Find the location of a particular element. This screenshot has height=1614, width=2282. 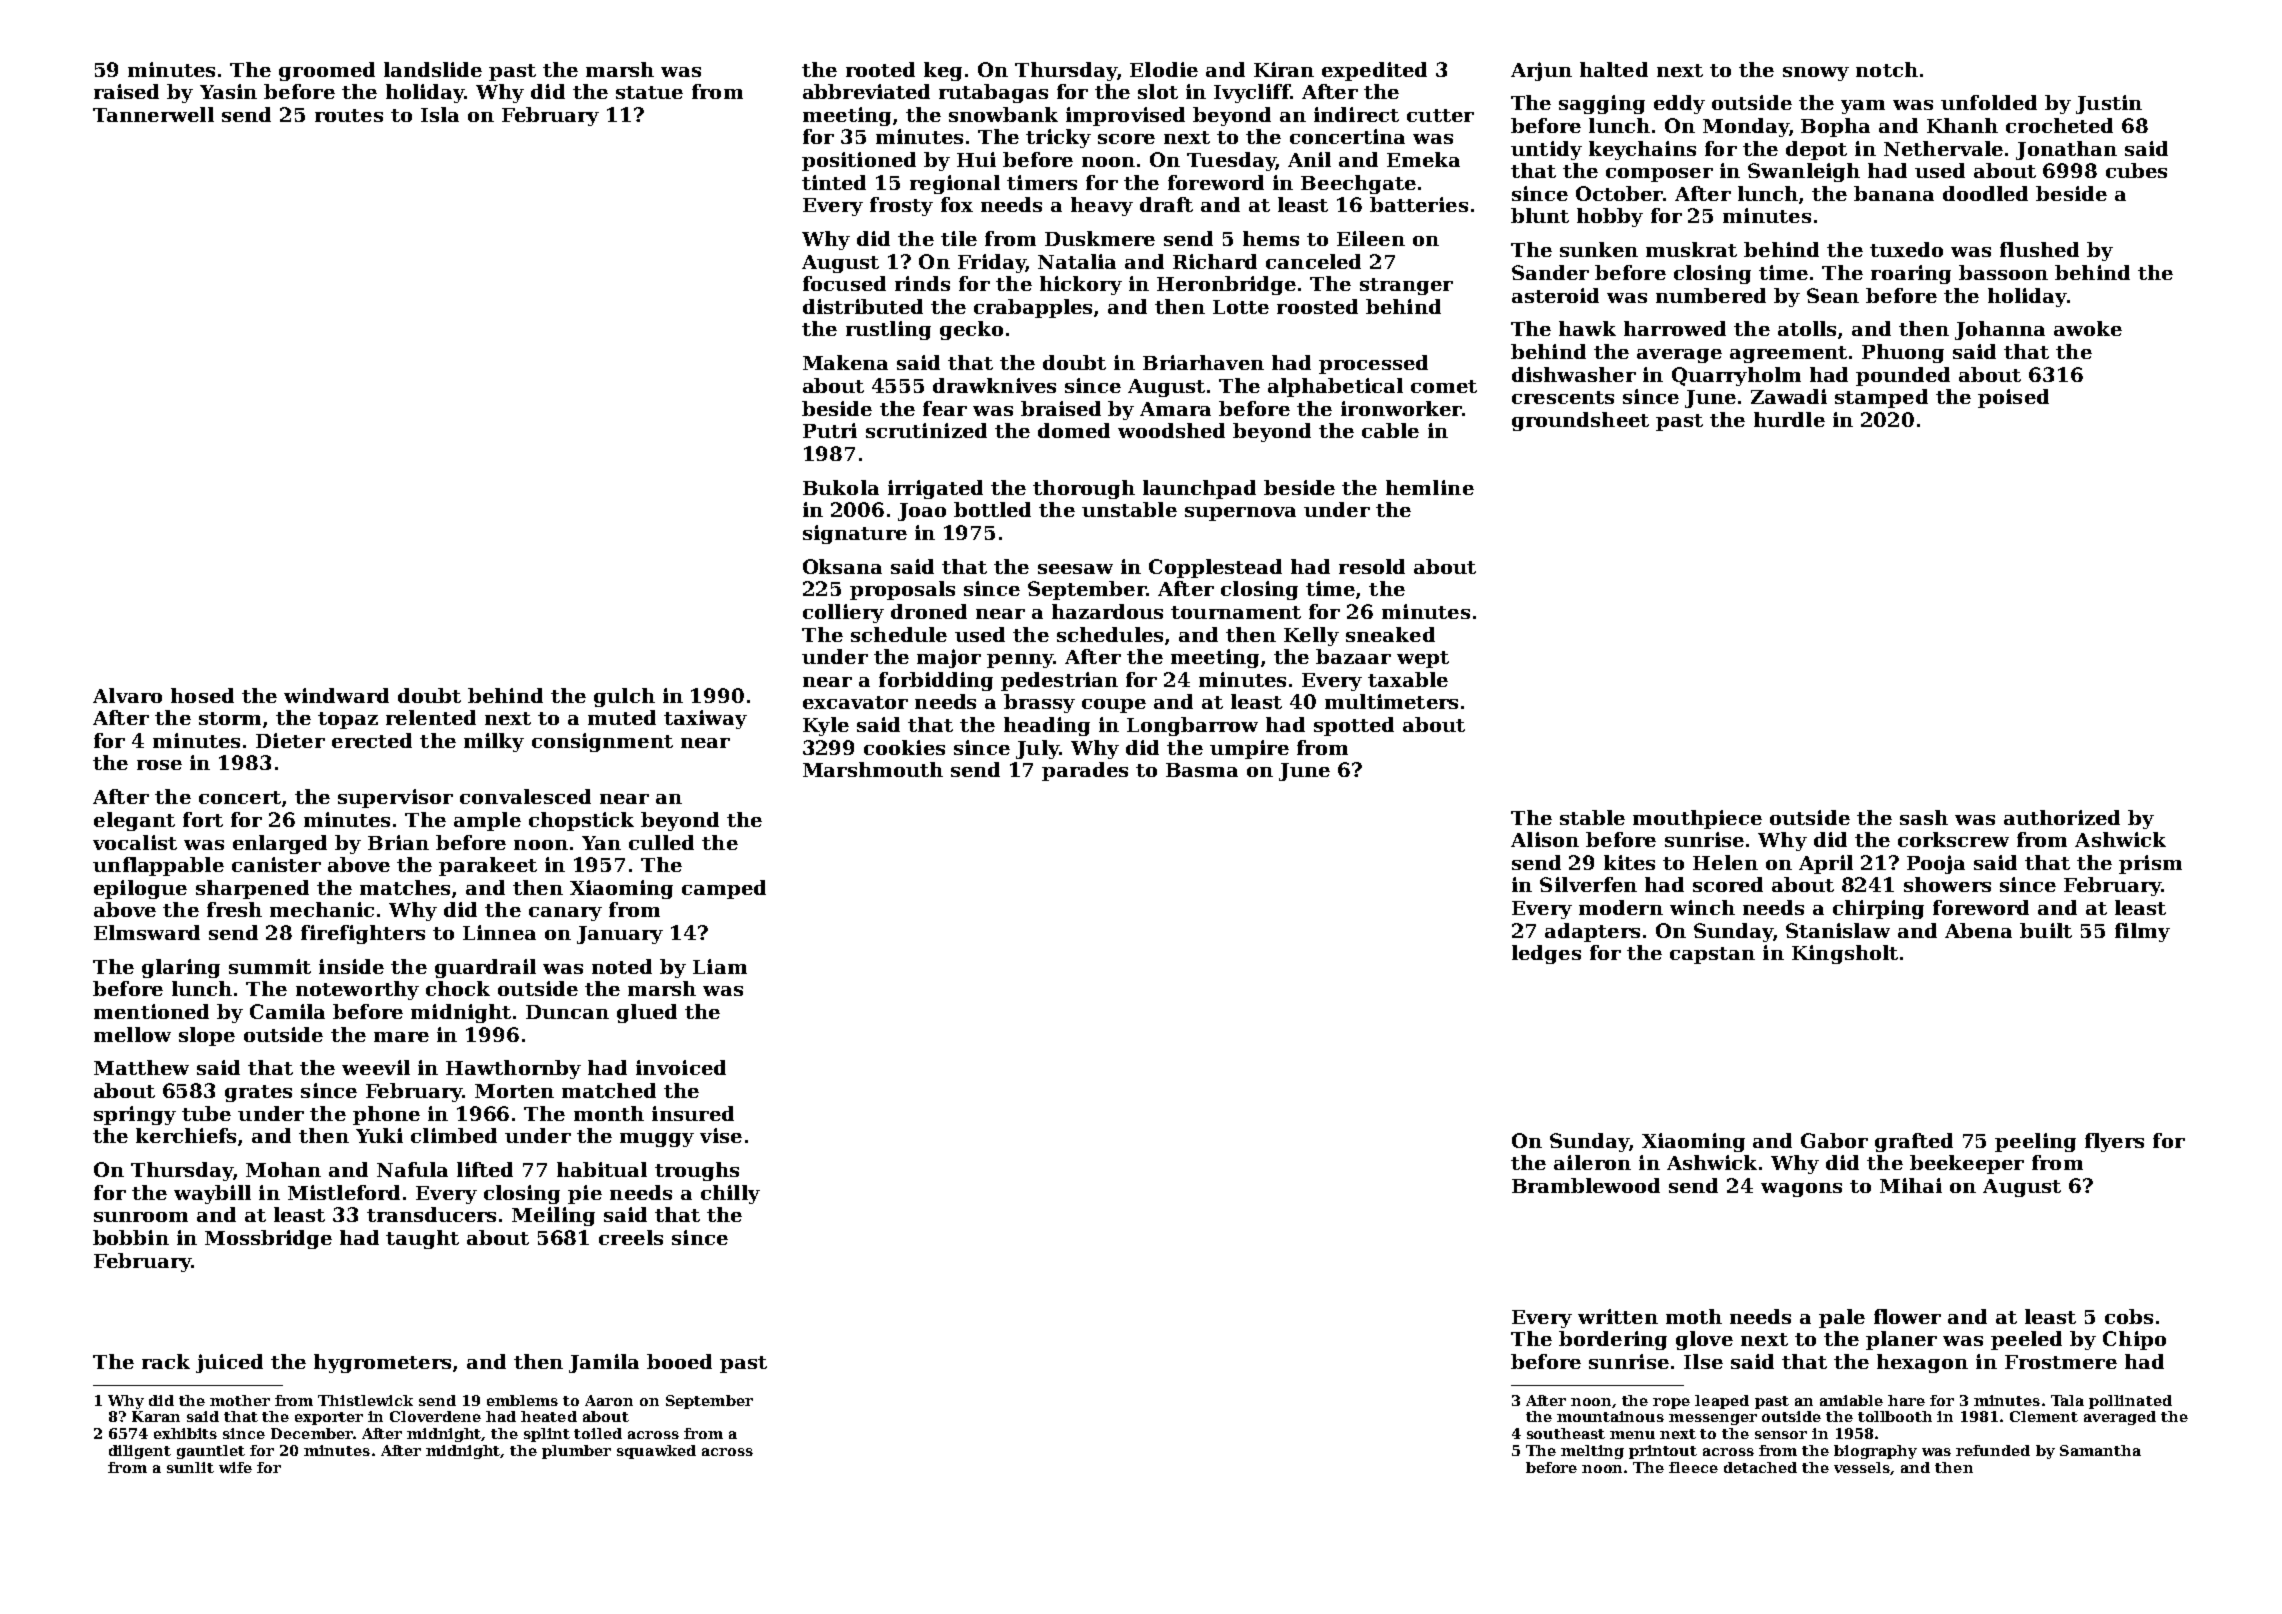

taught is located at coordinates (422, 1239).
